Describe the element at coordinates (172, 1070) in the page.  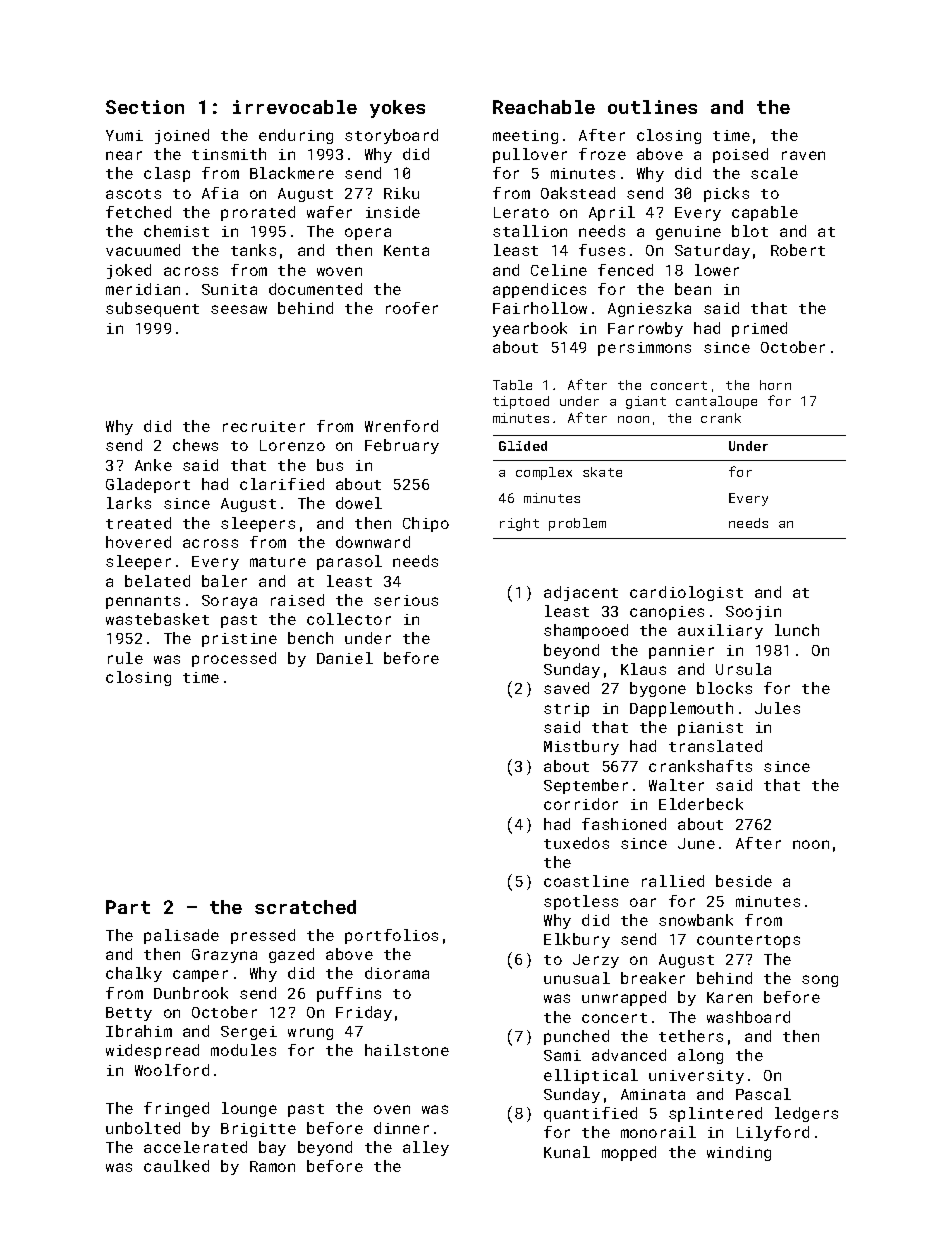
I see `Woolford` at that location.
